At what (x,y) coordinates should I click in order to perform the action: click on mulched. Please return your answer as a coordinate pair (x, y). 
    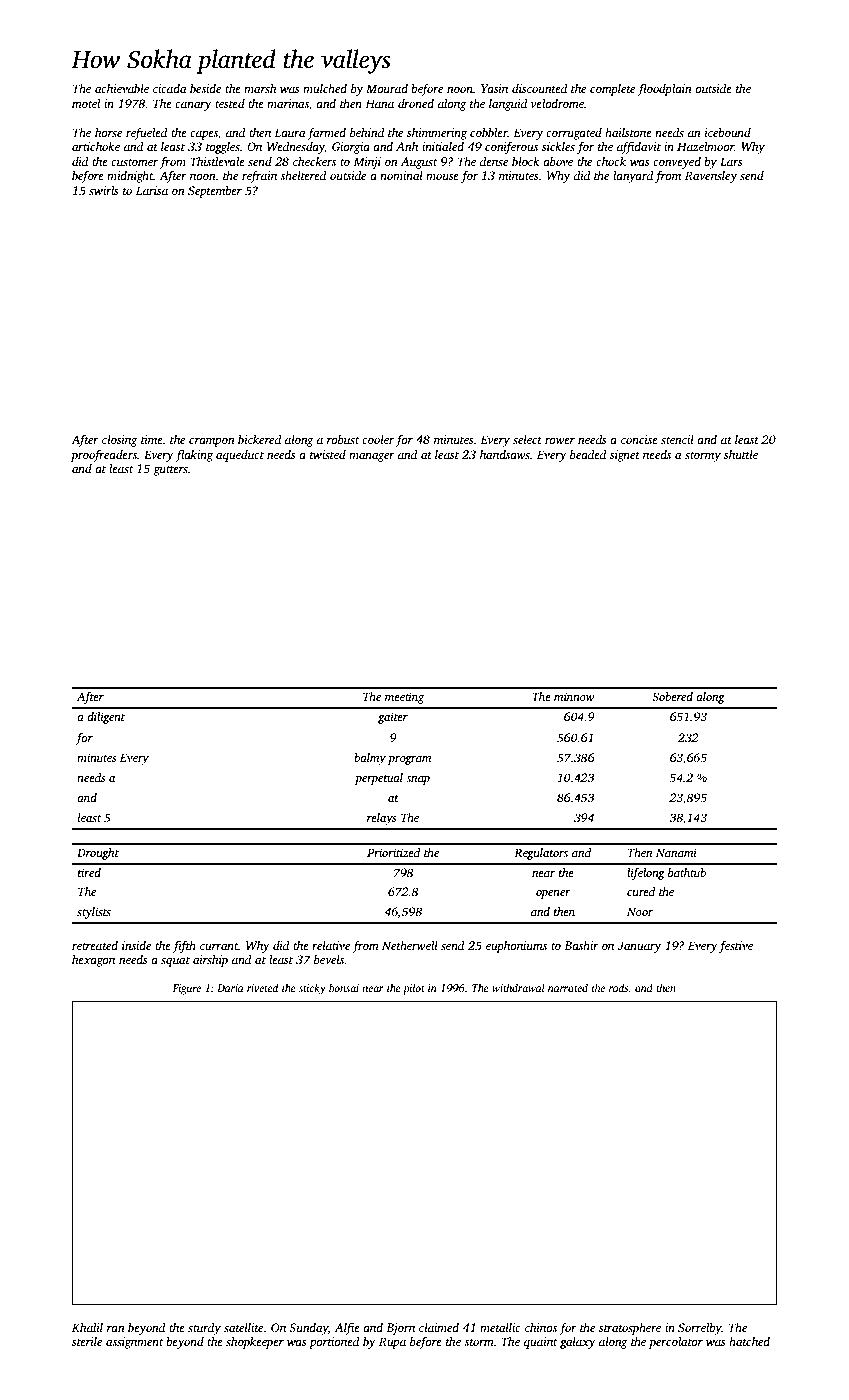
    Looking at the image, I should click on (325, 88).
